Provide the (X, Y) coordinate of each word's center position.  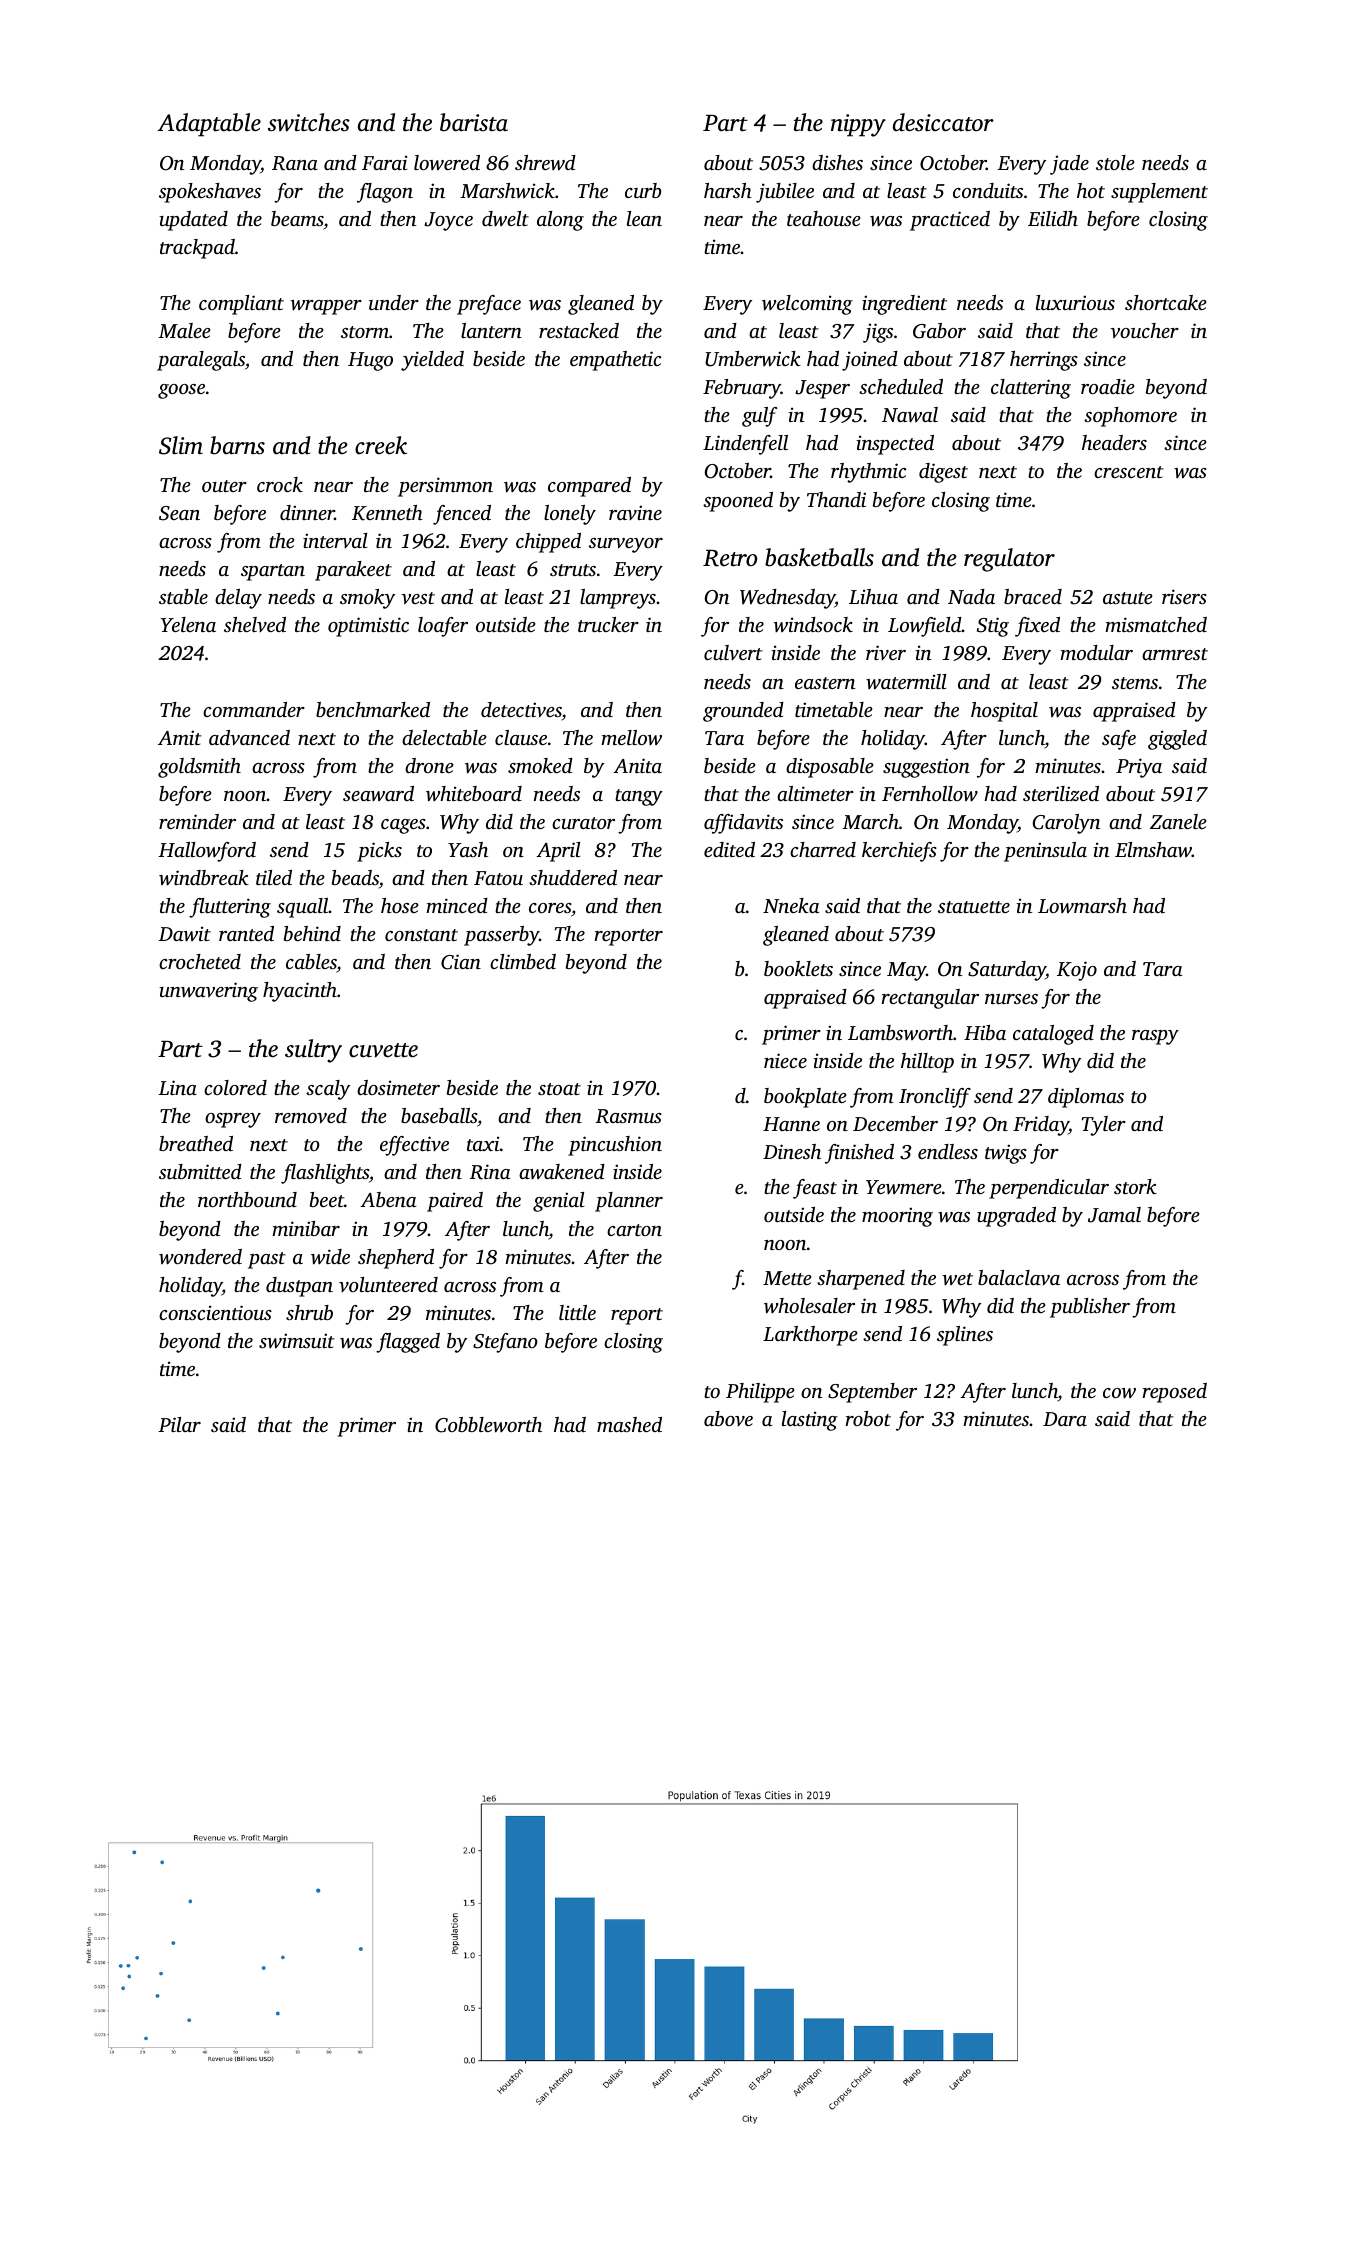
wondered (200, 1257)
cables (311, 963)
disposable (829, 768)
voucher (1144, 330)
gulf (759, 417)
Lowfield (925, 627)
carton (634, 1230)
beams (297, 220)
